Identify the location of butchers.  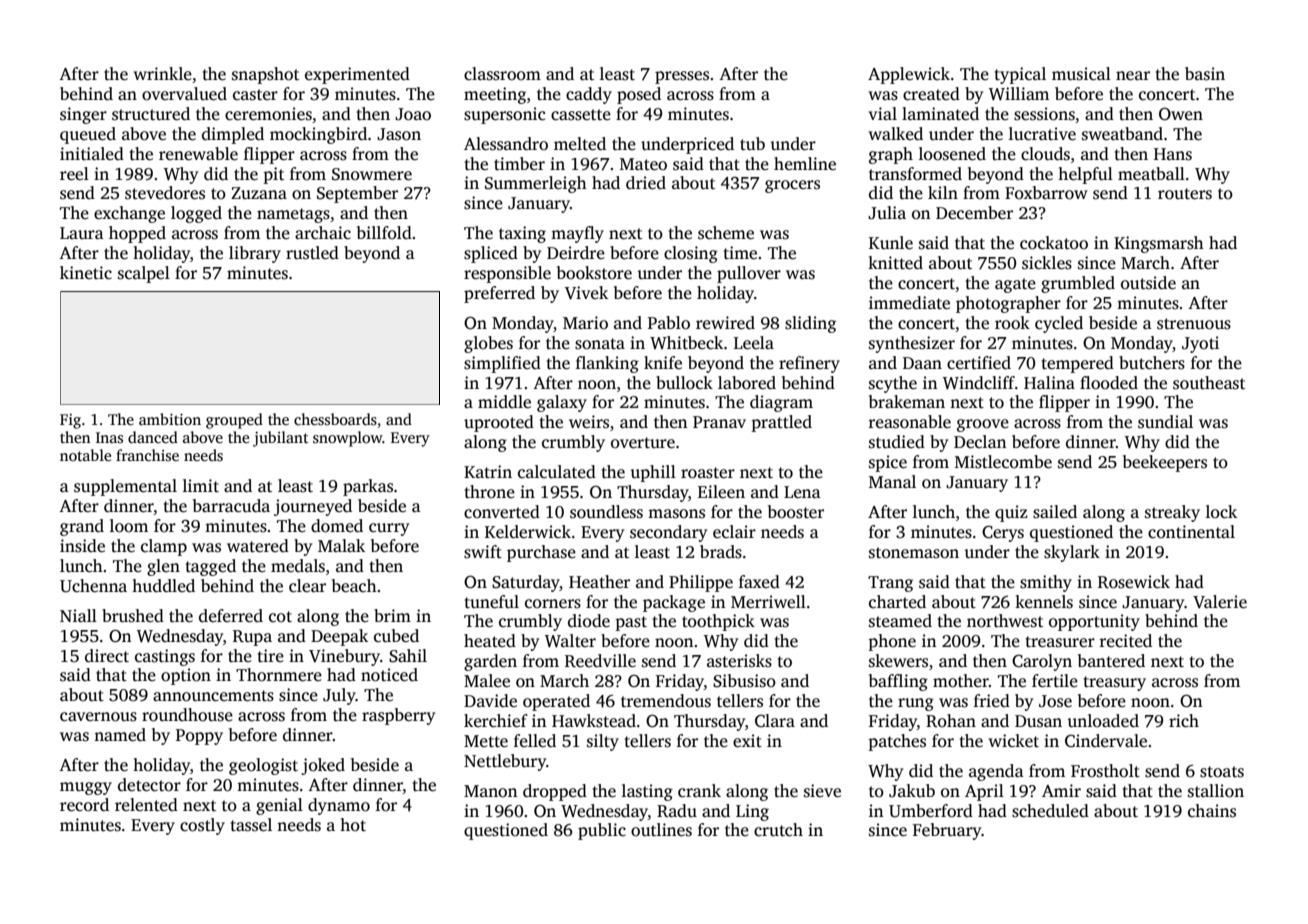
(1152, 363).
